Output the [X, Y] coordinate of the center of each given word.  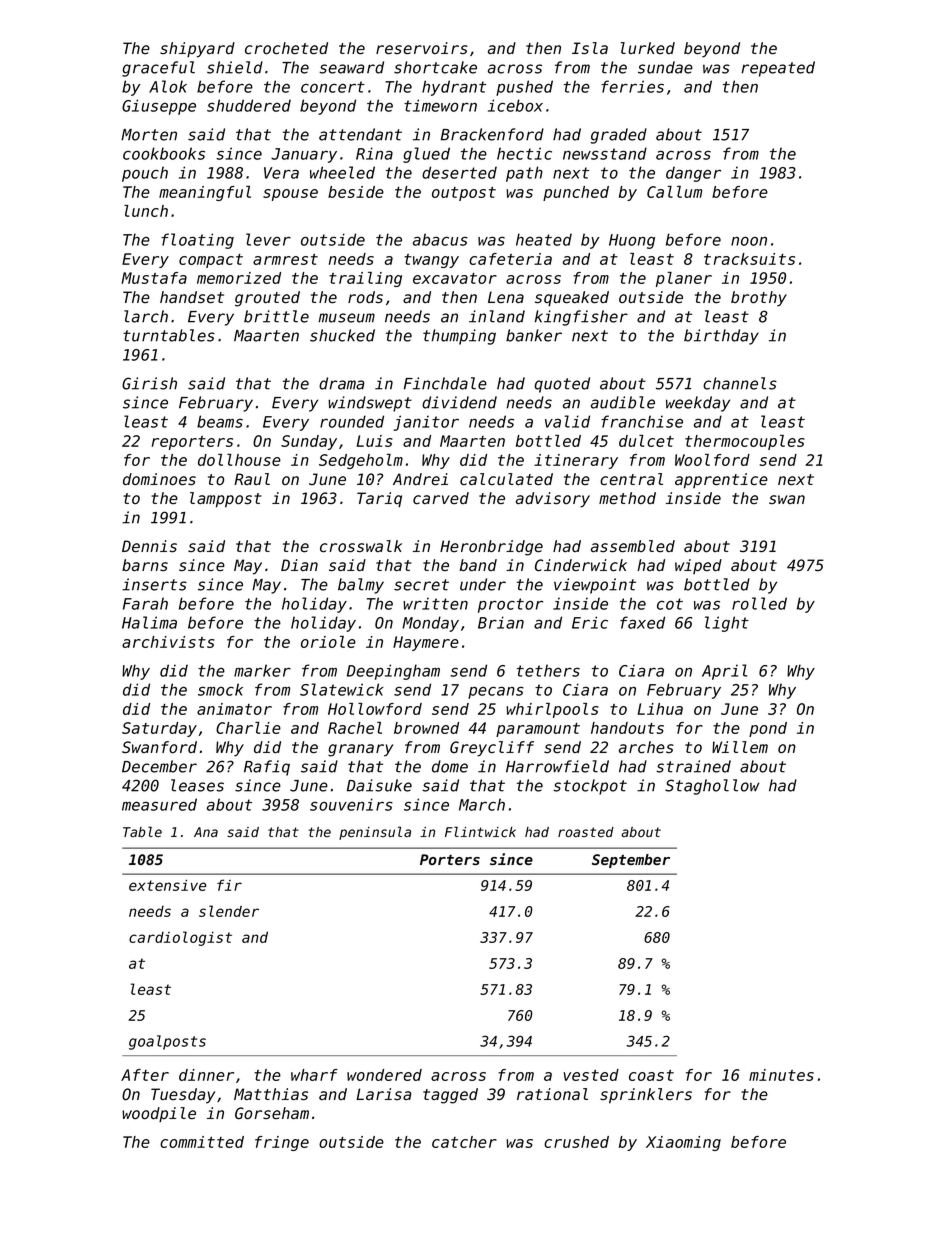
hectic [524, 153]
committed [202, 1142]
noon [749, 241]
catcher [464, 1142]
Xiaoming [683, 1143]
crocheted [286, 48]
